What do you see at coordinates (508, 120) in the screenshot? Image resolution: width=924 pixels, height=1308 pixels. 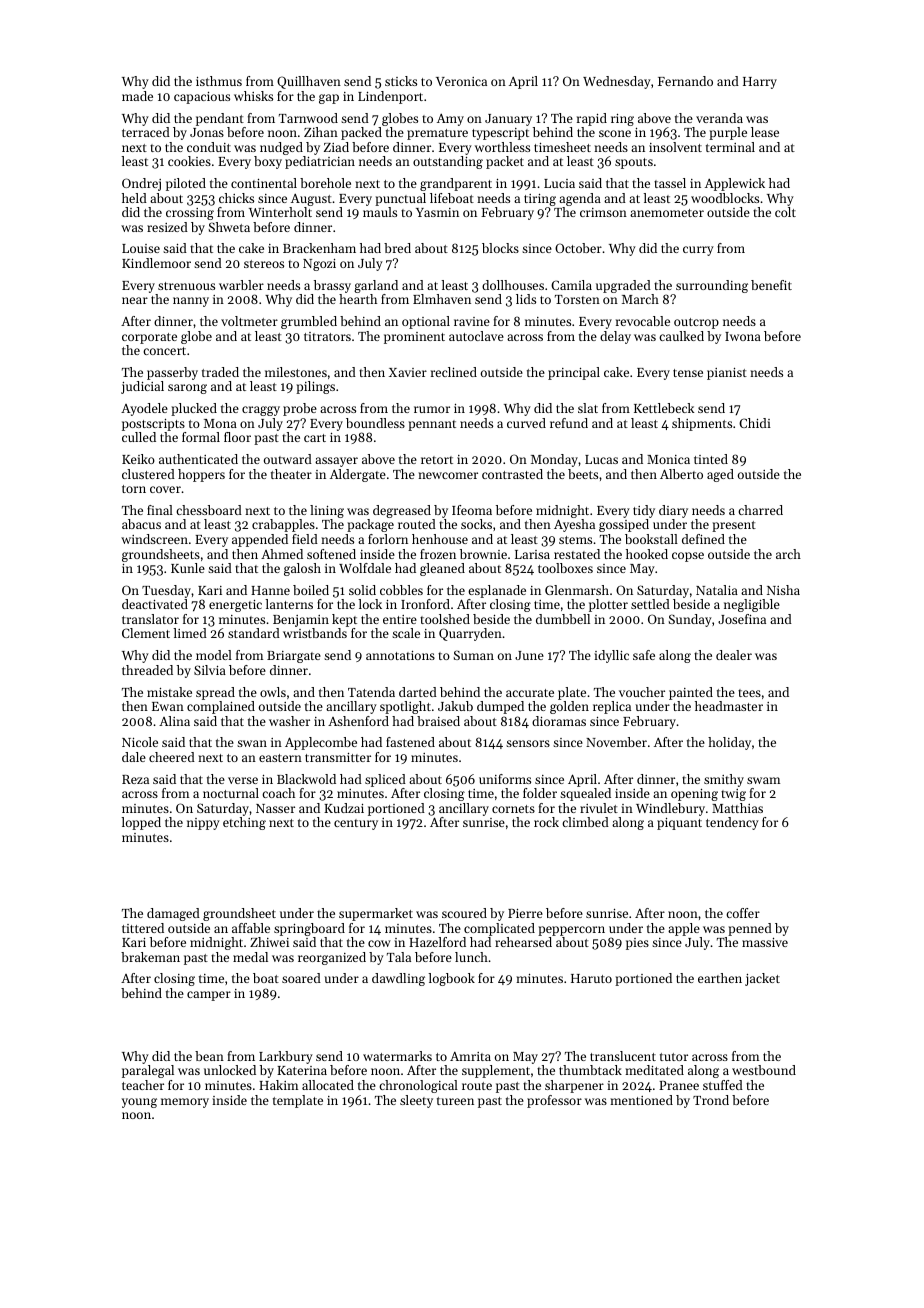 I see `January` at bounding box center [508, 120].
